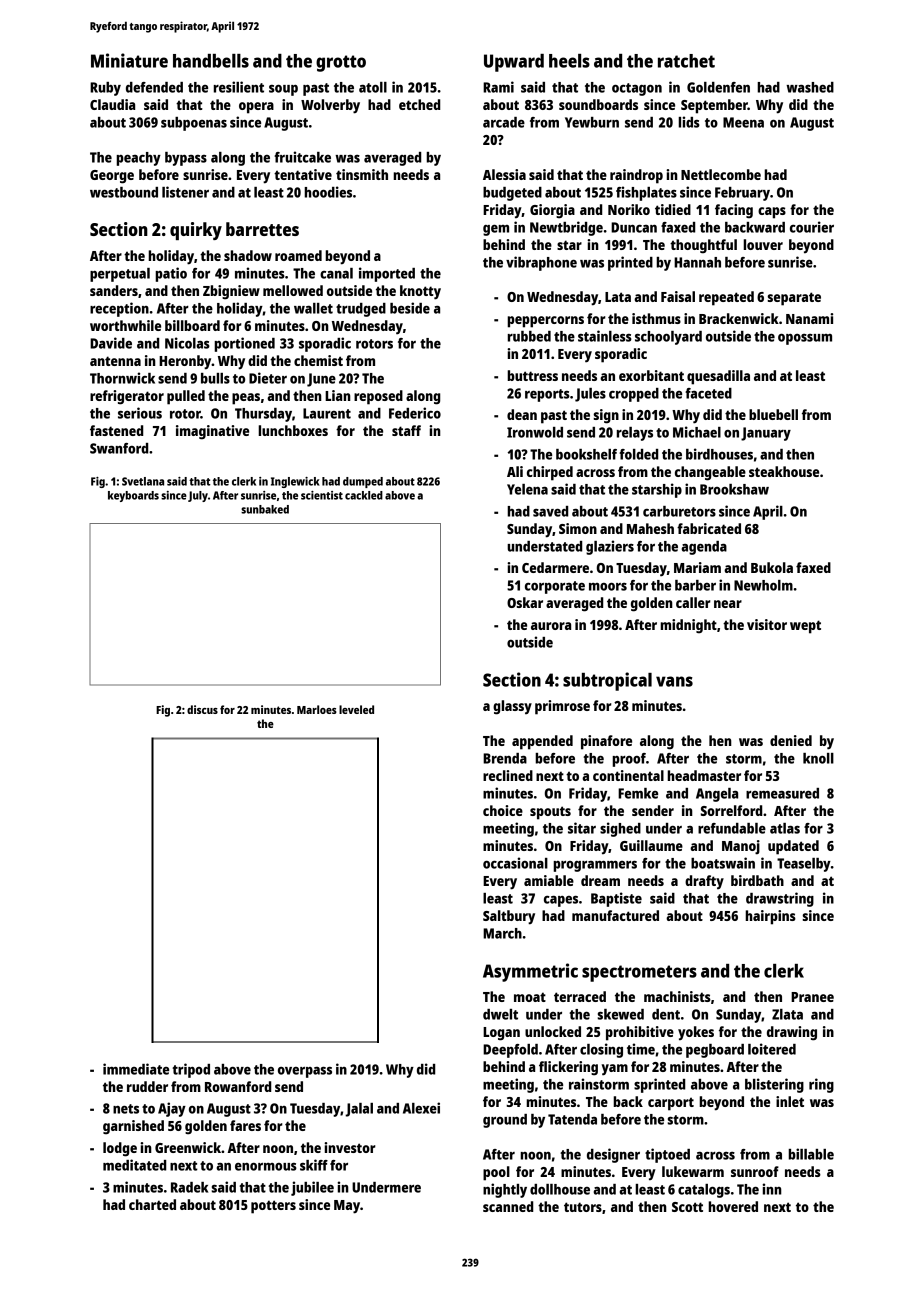 This page has width=924, height=1308. What do you see at coordinates (527, 489) in the page?
I see `Yelena` at bounding box center [527, 489].
